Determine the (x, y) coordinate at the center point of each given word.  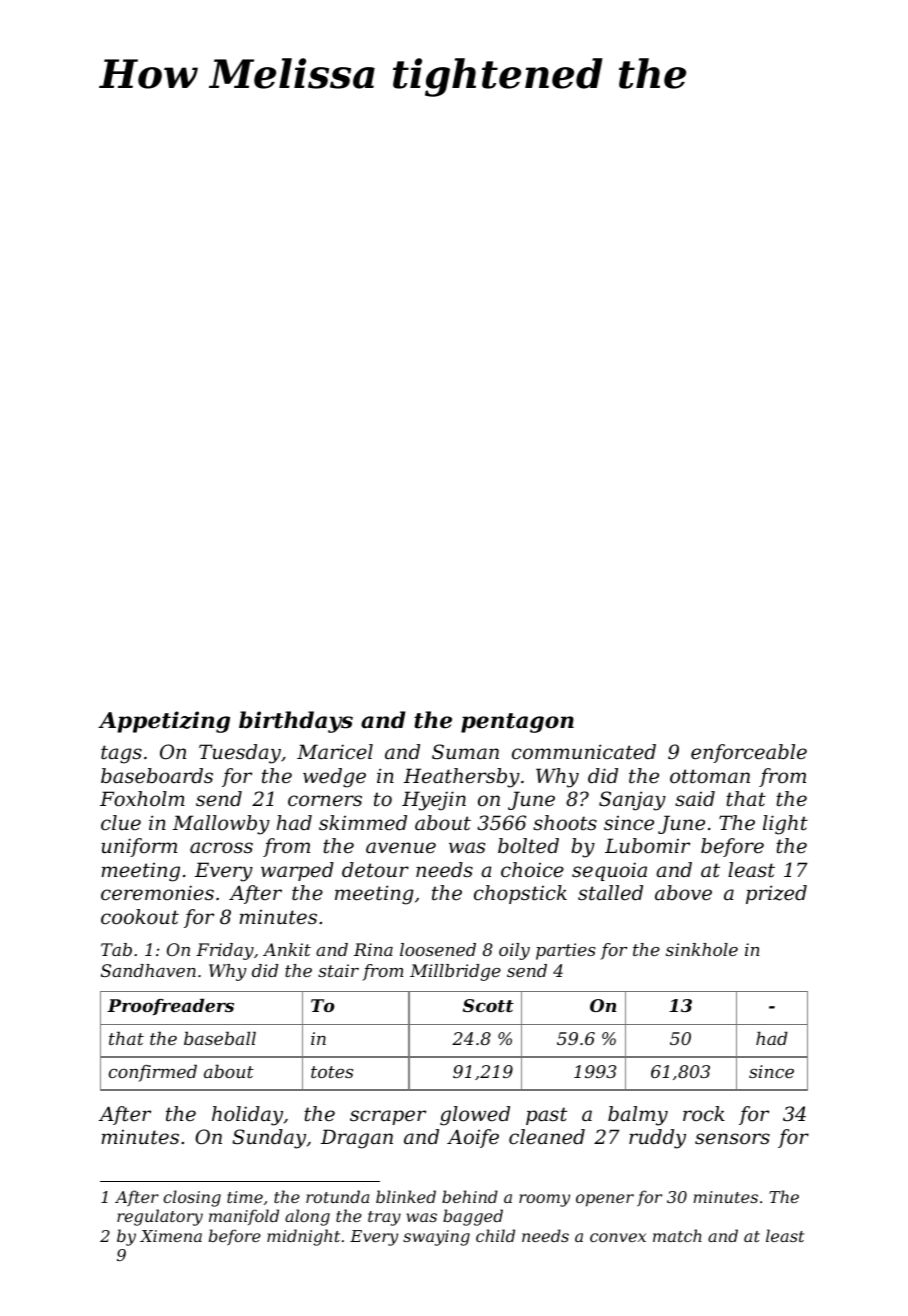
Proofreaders (170, 1006)
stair (338, 970)
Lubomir (647, 846)
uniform (139, 847)
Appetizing (164, 722)
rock (704, 1114)
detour (375, 870)
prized (776, 894)
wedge (334, 778)
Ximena (171, 1236)
